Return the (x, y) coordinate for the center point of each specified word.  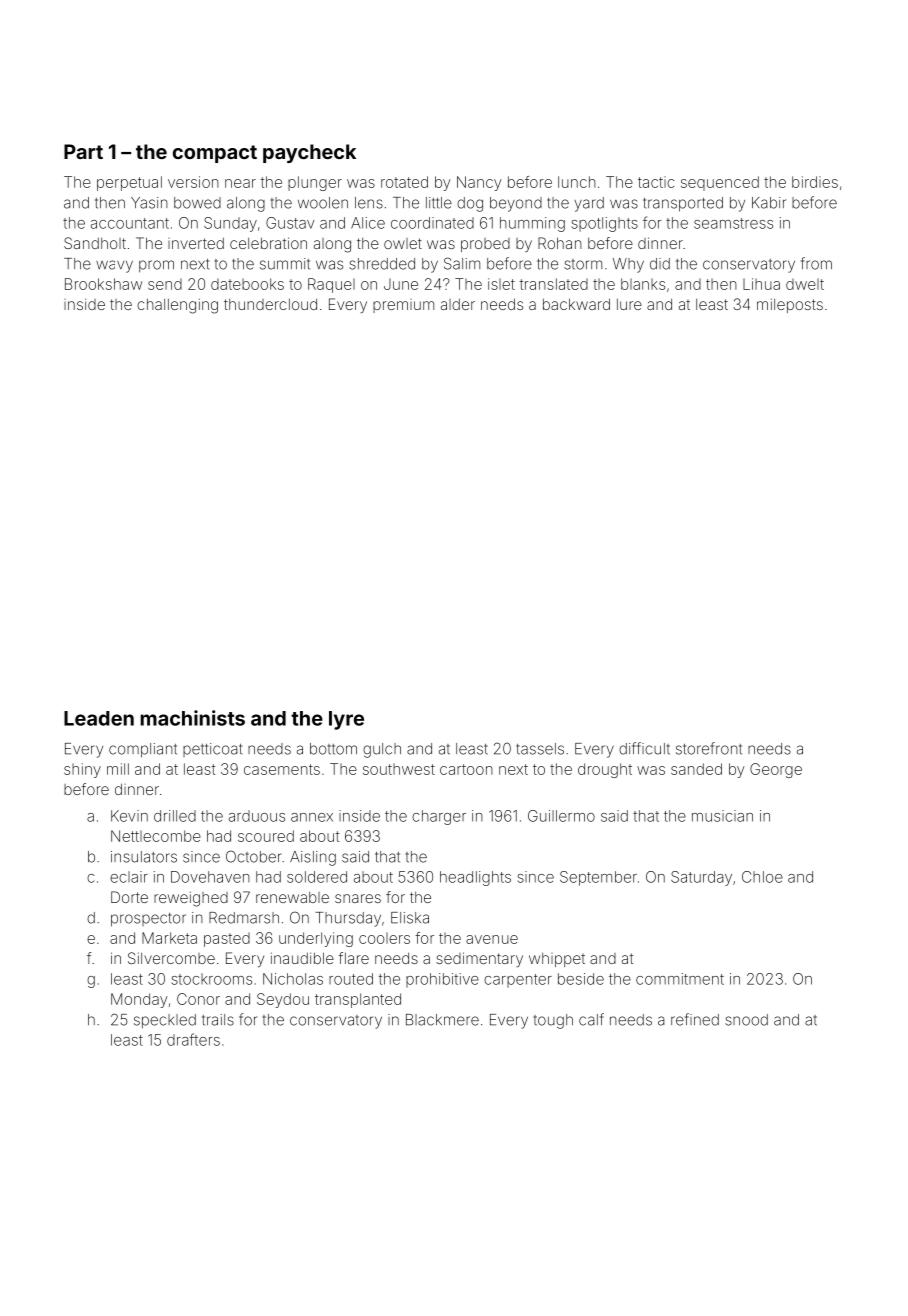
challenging (177, 306)
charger (439, 817)
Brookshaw (103, 284)
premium (403, 306)
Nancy (479, 183)
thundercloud (270, 304)
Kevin (129, 816)
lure (629, 304)
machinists (192, 718)
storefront (709, 748)
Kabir (769, 203)
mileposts (790, 305)
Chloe (762, 877)
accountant (130, 223)
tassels (540, 749)
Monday (139, 1000)
